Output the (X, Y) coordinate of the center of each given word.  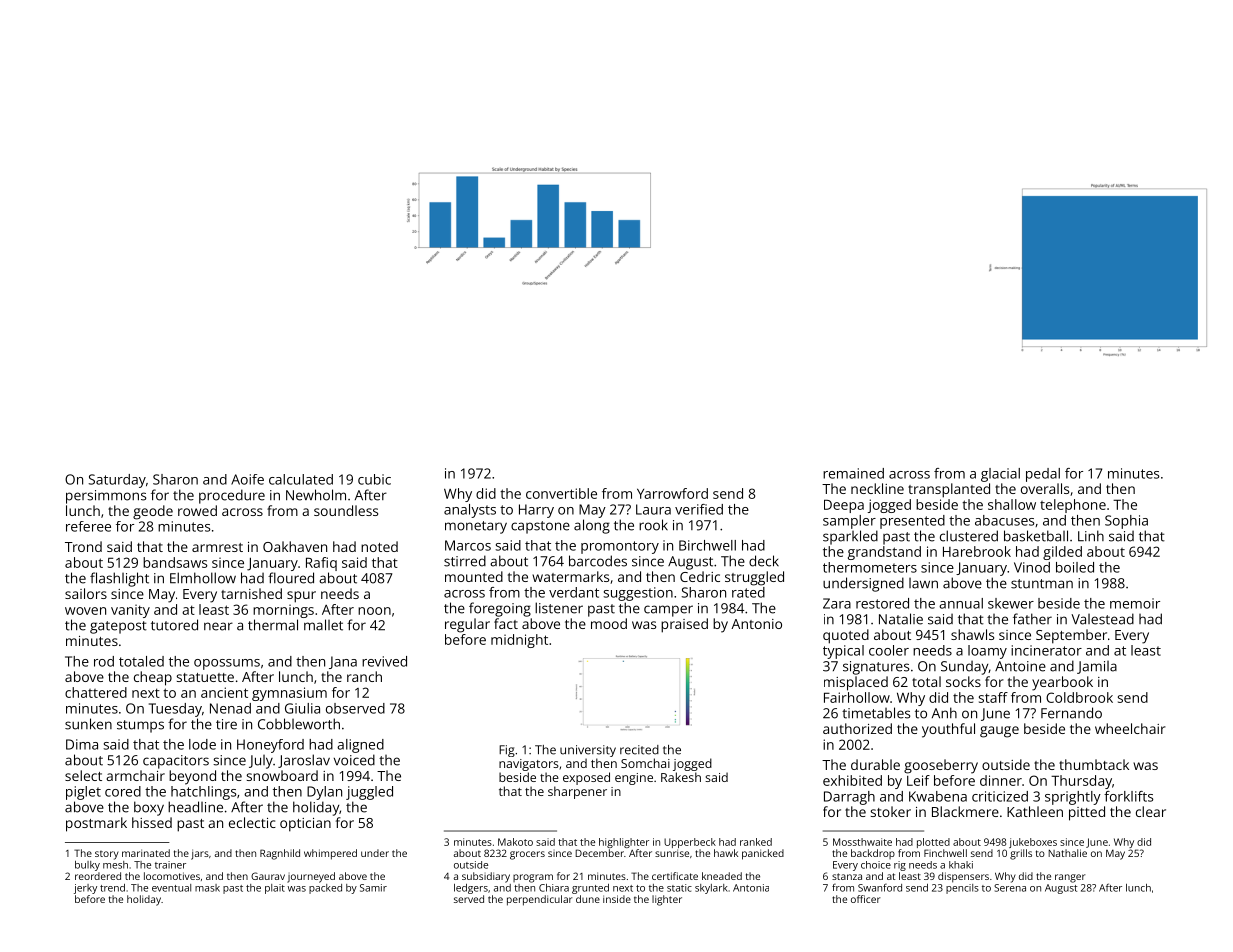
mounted (474, 576)
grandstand (884, 553)
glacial (1000, 475)
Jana (343, 662)
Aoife (247, 479)
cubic (374, 479)
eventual (171, 888)
